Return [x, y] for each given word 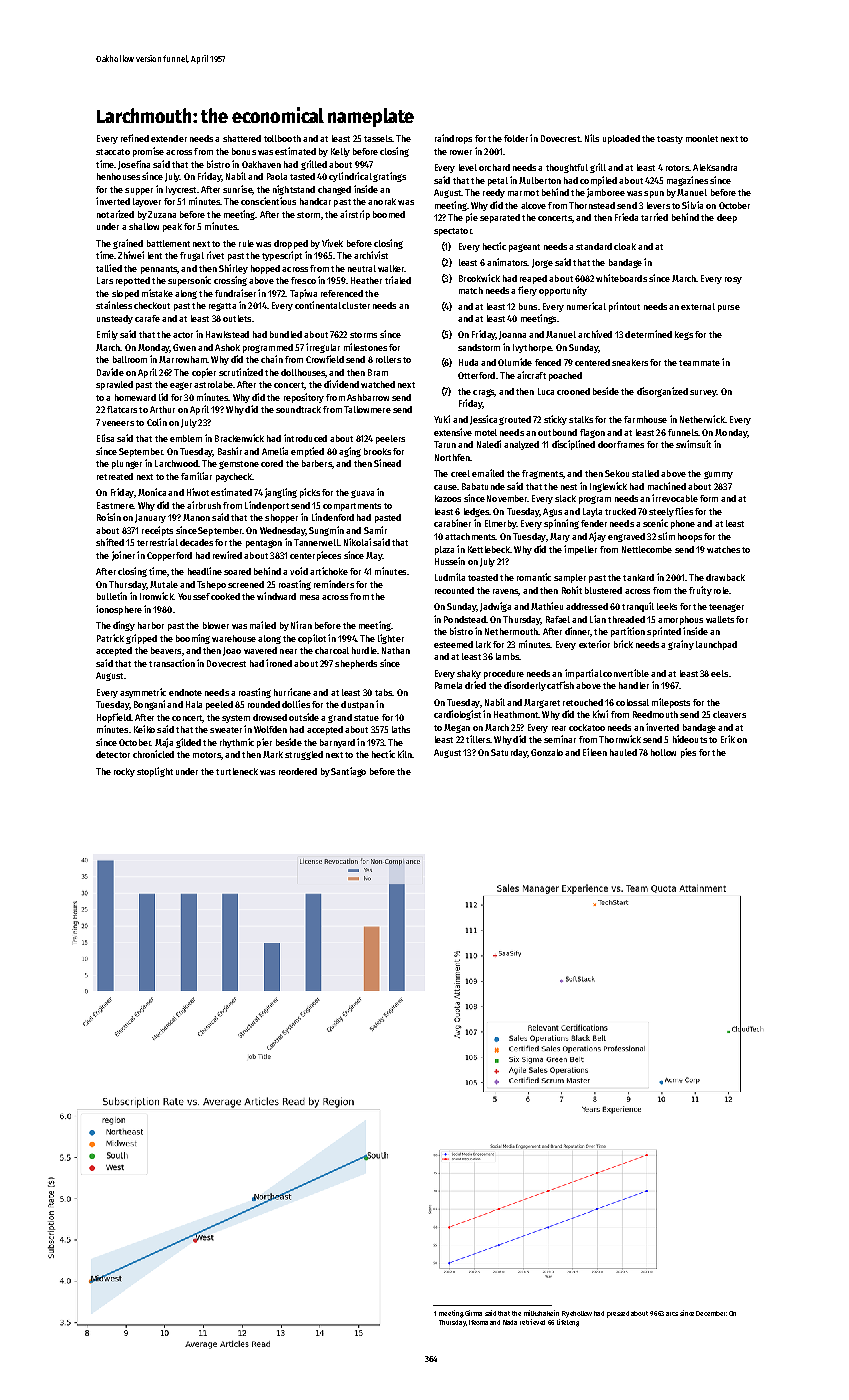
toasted [483, 577]
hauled [623, 752]
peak [172, 227]
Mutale [164, 584]
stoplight [155, 772]
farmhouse [645, 419]
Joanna [512, 335]
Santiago [348, 772]
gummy [718, 475]
